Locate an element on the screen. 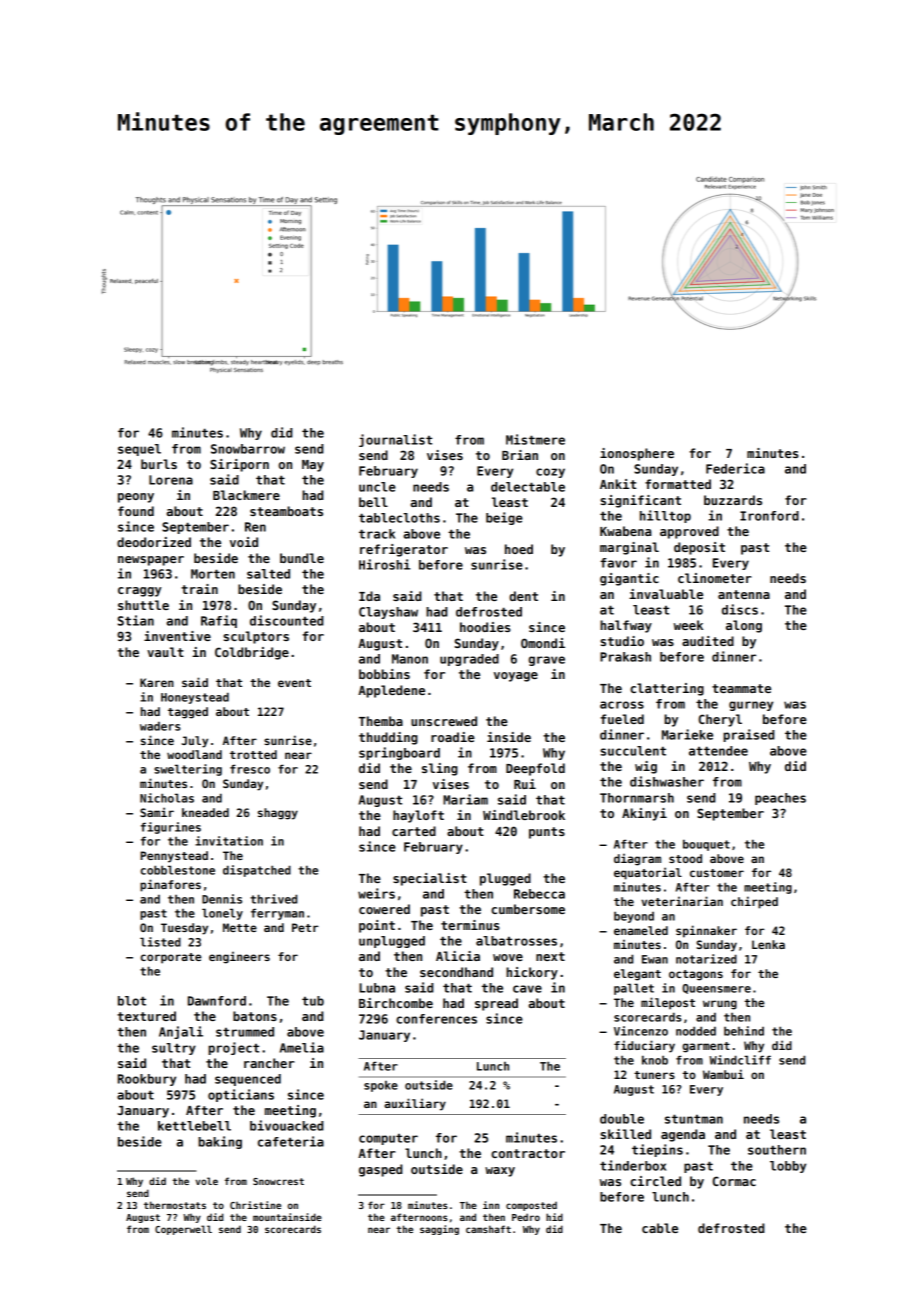  Snowcrest is located at coordinates (278, 1181).
